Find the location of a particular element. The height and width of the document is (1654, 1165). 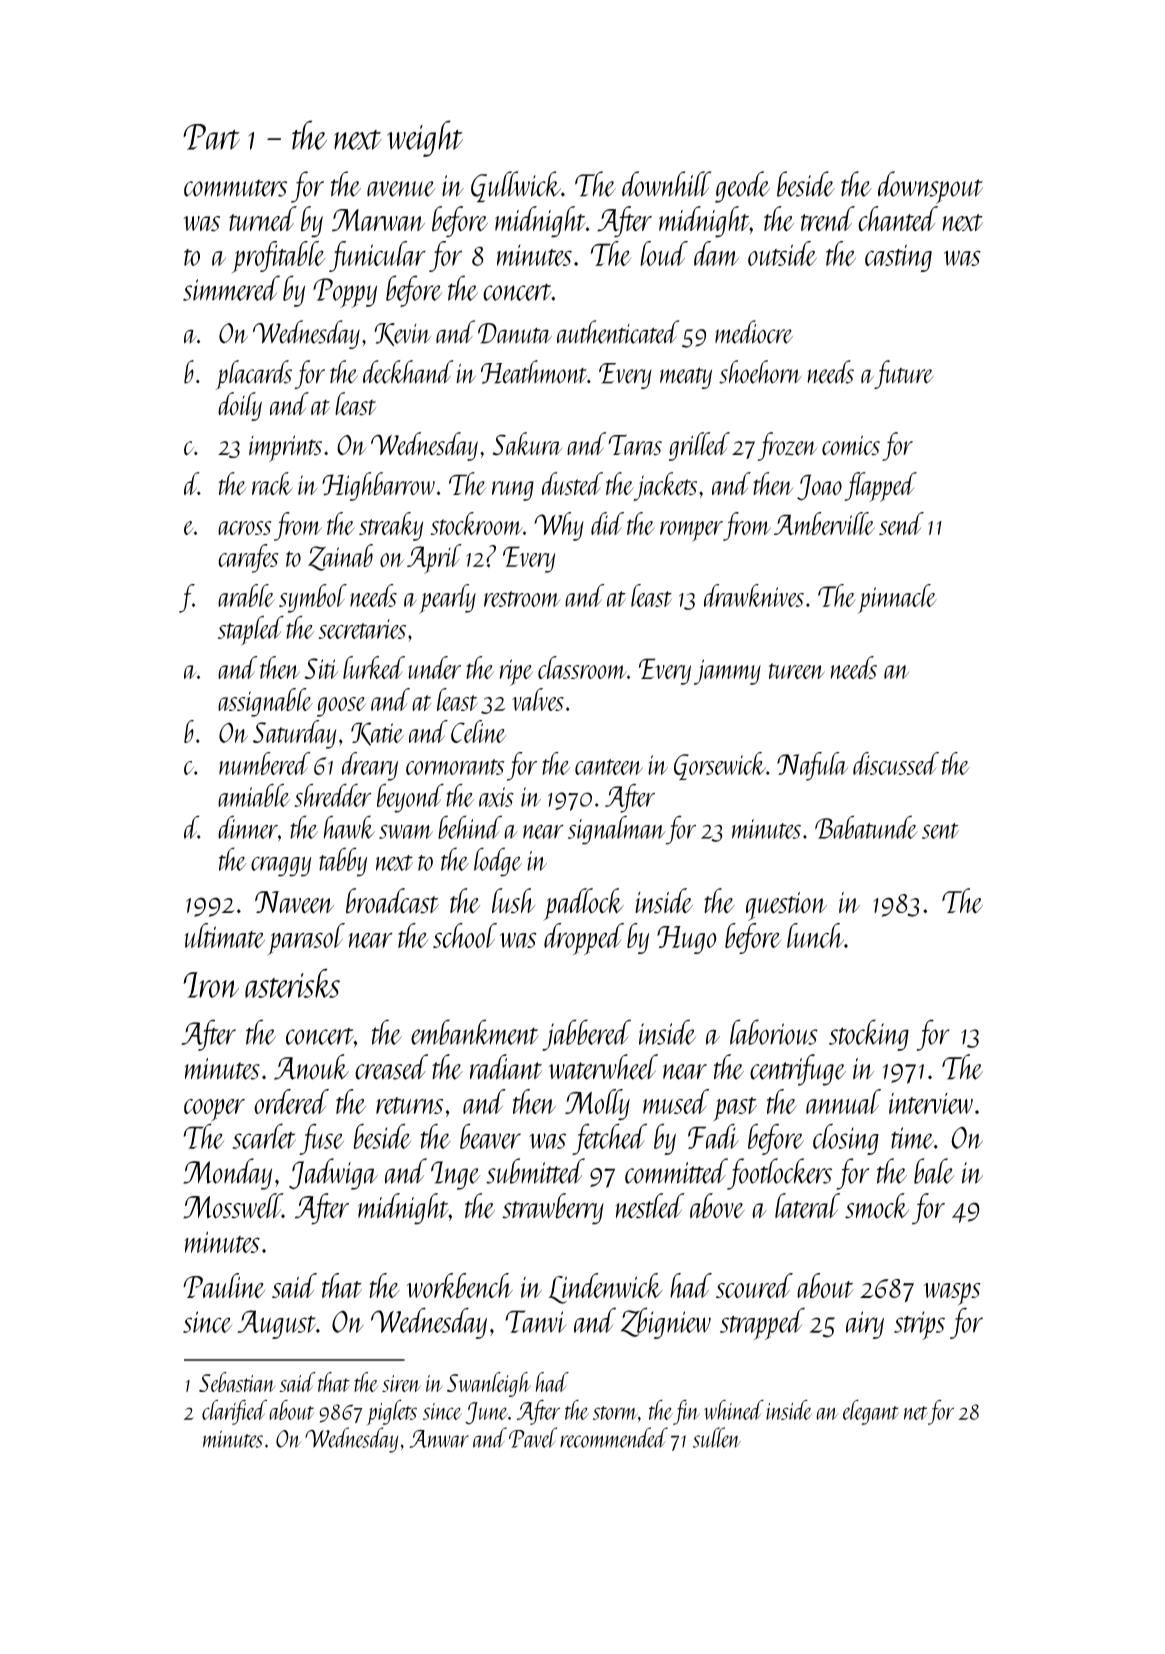

downhill is located at coordinates (667, 184).
